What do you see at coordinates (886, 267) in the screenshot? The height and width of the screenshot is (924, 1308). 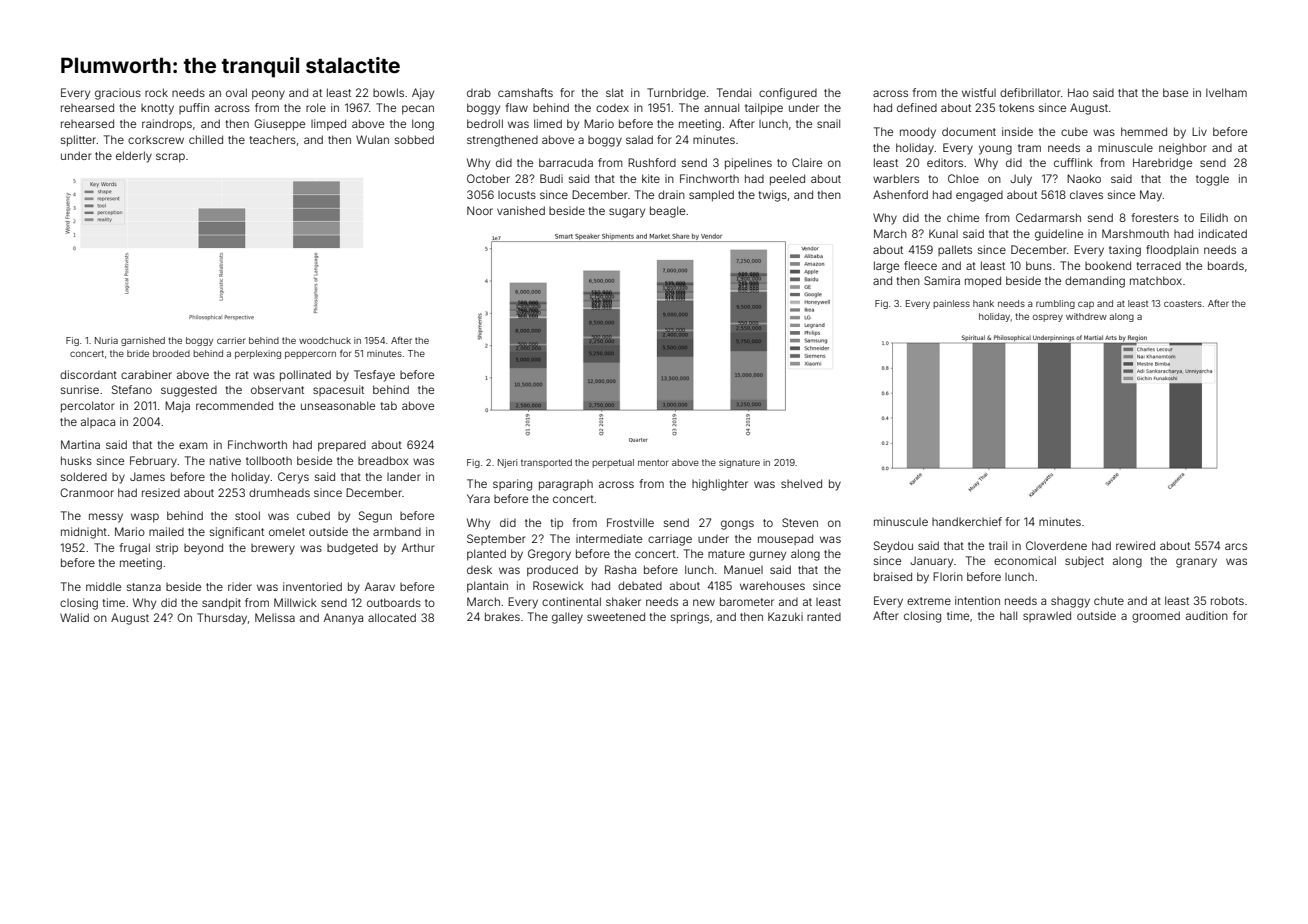 I see `large` at bounding box center [886, 267].
